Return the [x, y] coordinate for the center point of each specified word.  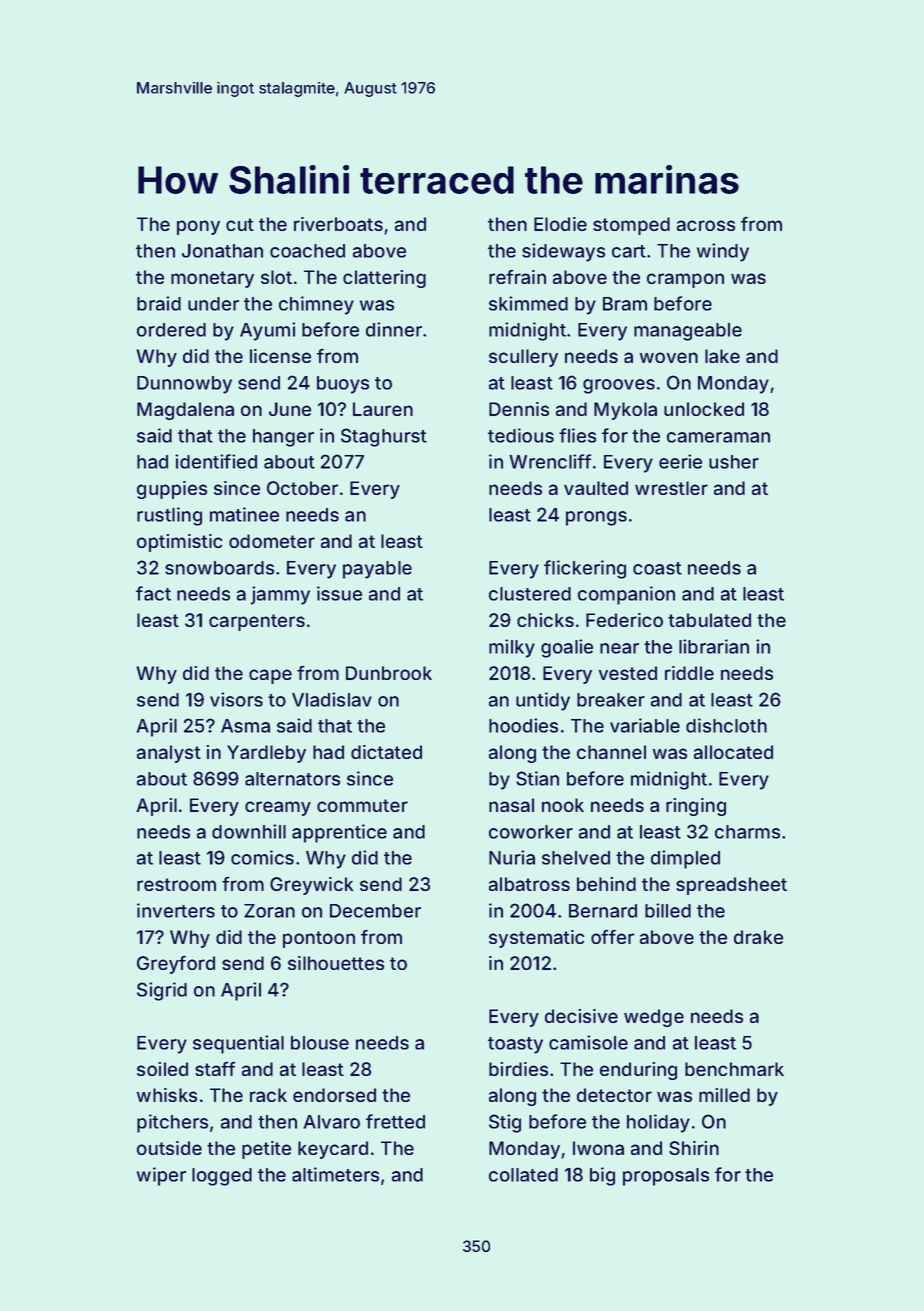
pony [198, 227]
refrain [517, 277]
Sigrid [162, 991]
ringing [696, 807]
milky [512, 648]
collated [523, 1175]
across [706, 225]
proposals [666, 1177]
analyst [169, 754]
